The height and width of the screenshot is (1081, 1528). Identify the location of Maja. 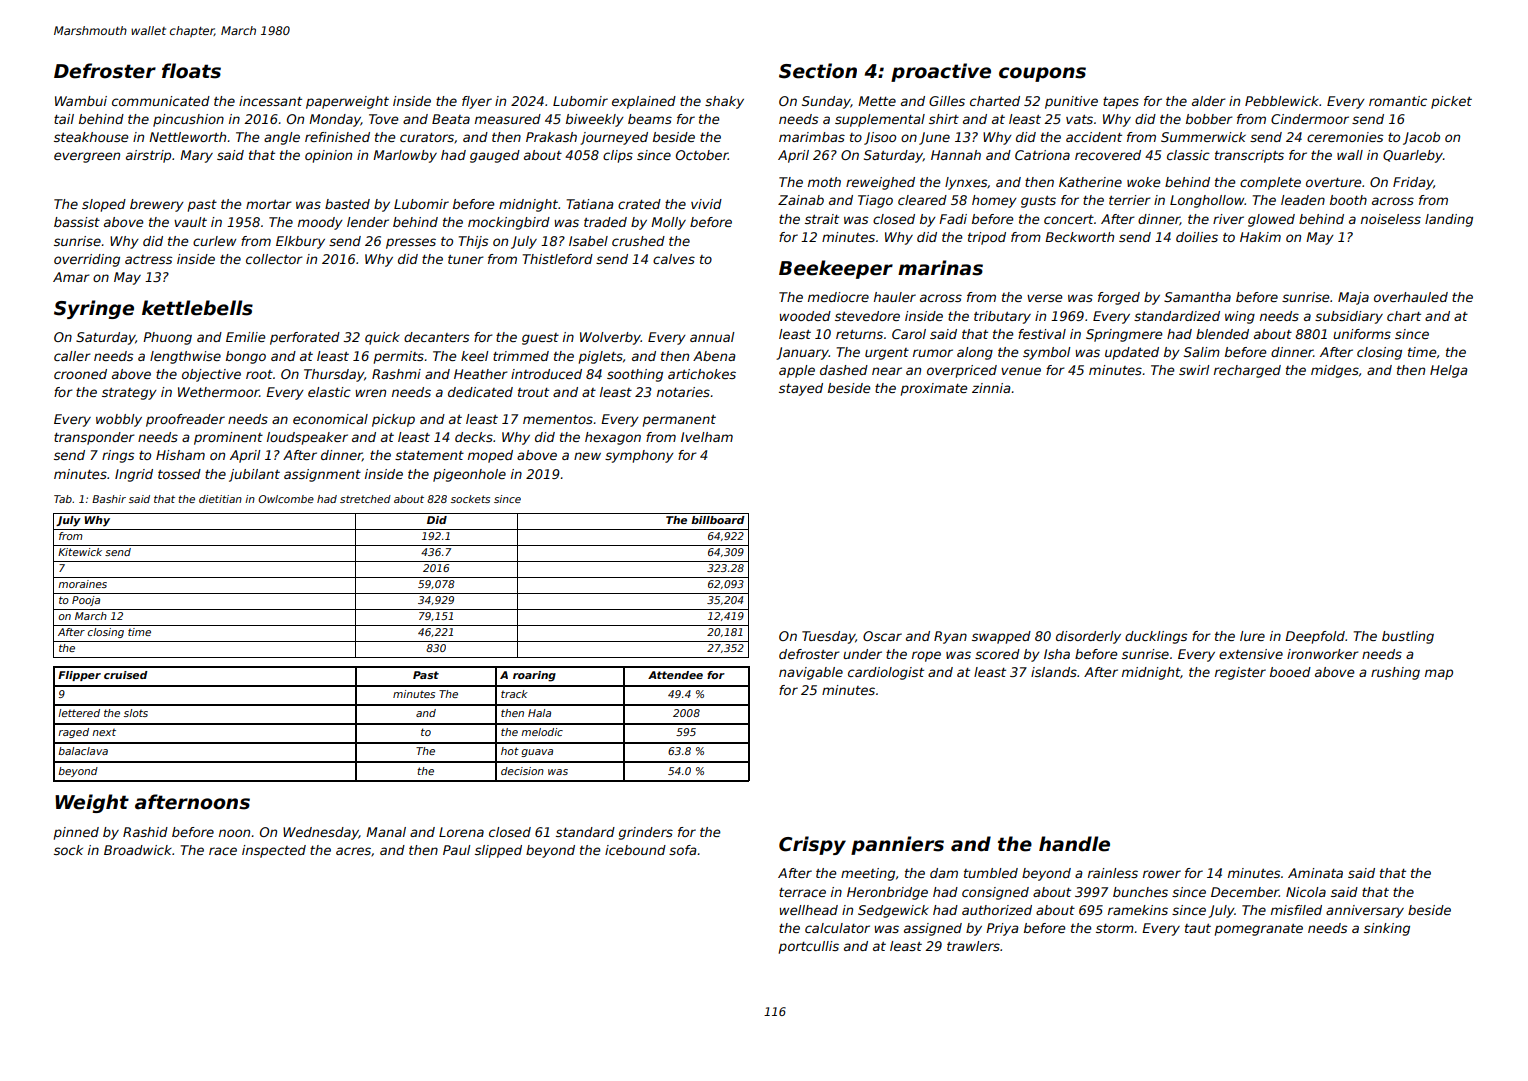
(1353, 298).
